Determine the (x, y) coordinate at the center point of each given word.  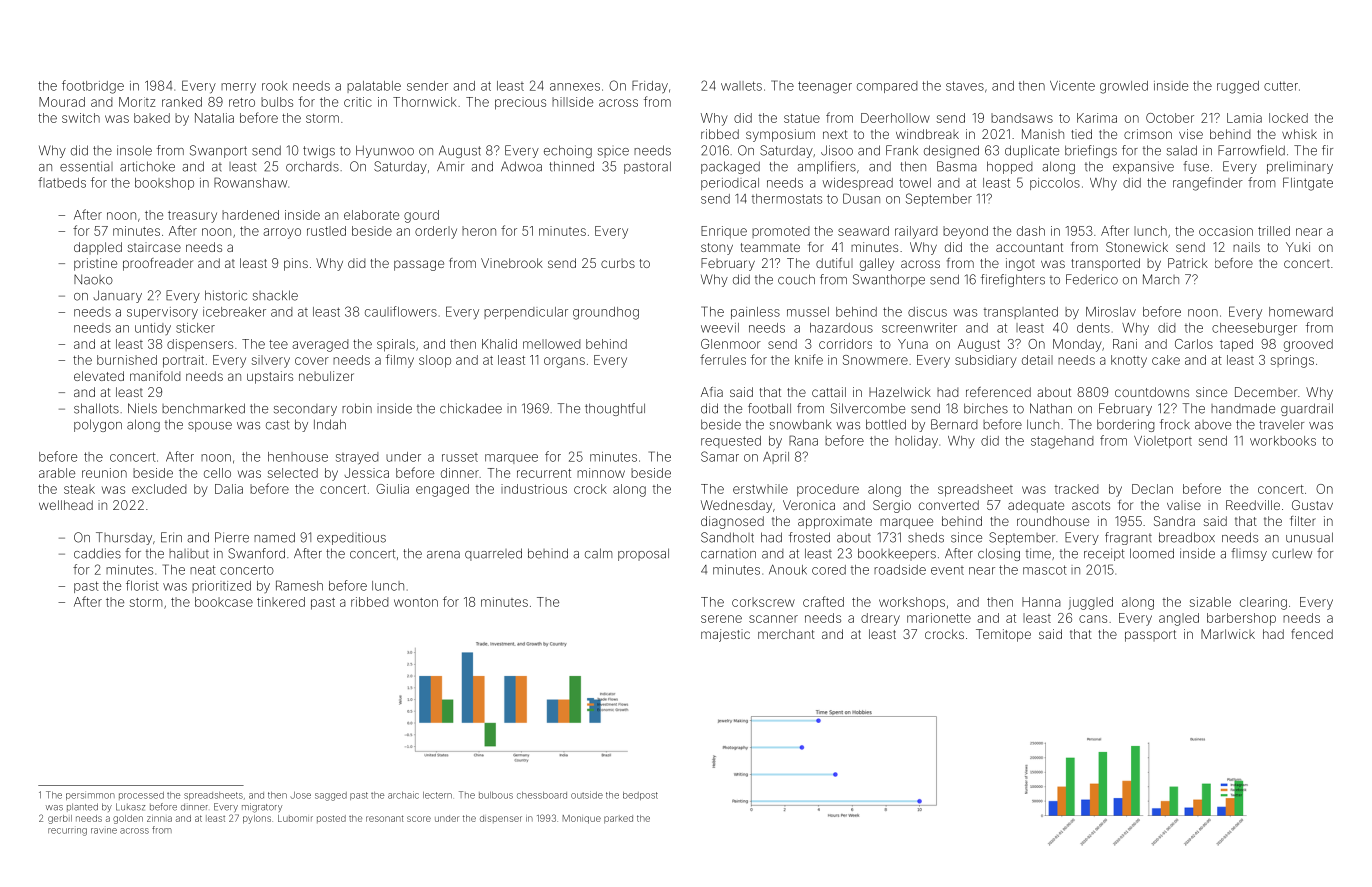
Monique (582, 819)
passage (419, 265)
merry (238, 88)
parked (618, 819)
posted (331, 819)
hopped (1010, 167)
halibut (189, 554)
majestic (725, 635)
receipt (1104, 554)
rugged (1238, 87)
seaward (863, 231)
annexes (575, 87)
